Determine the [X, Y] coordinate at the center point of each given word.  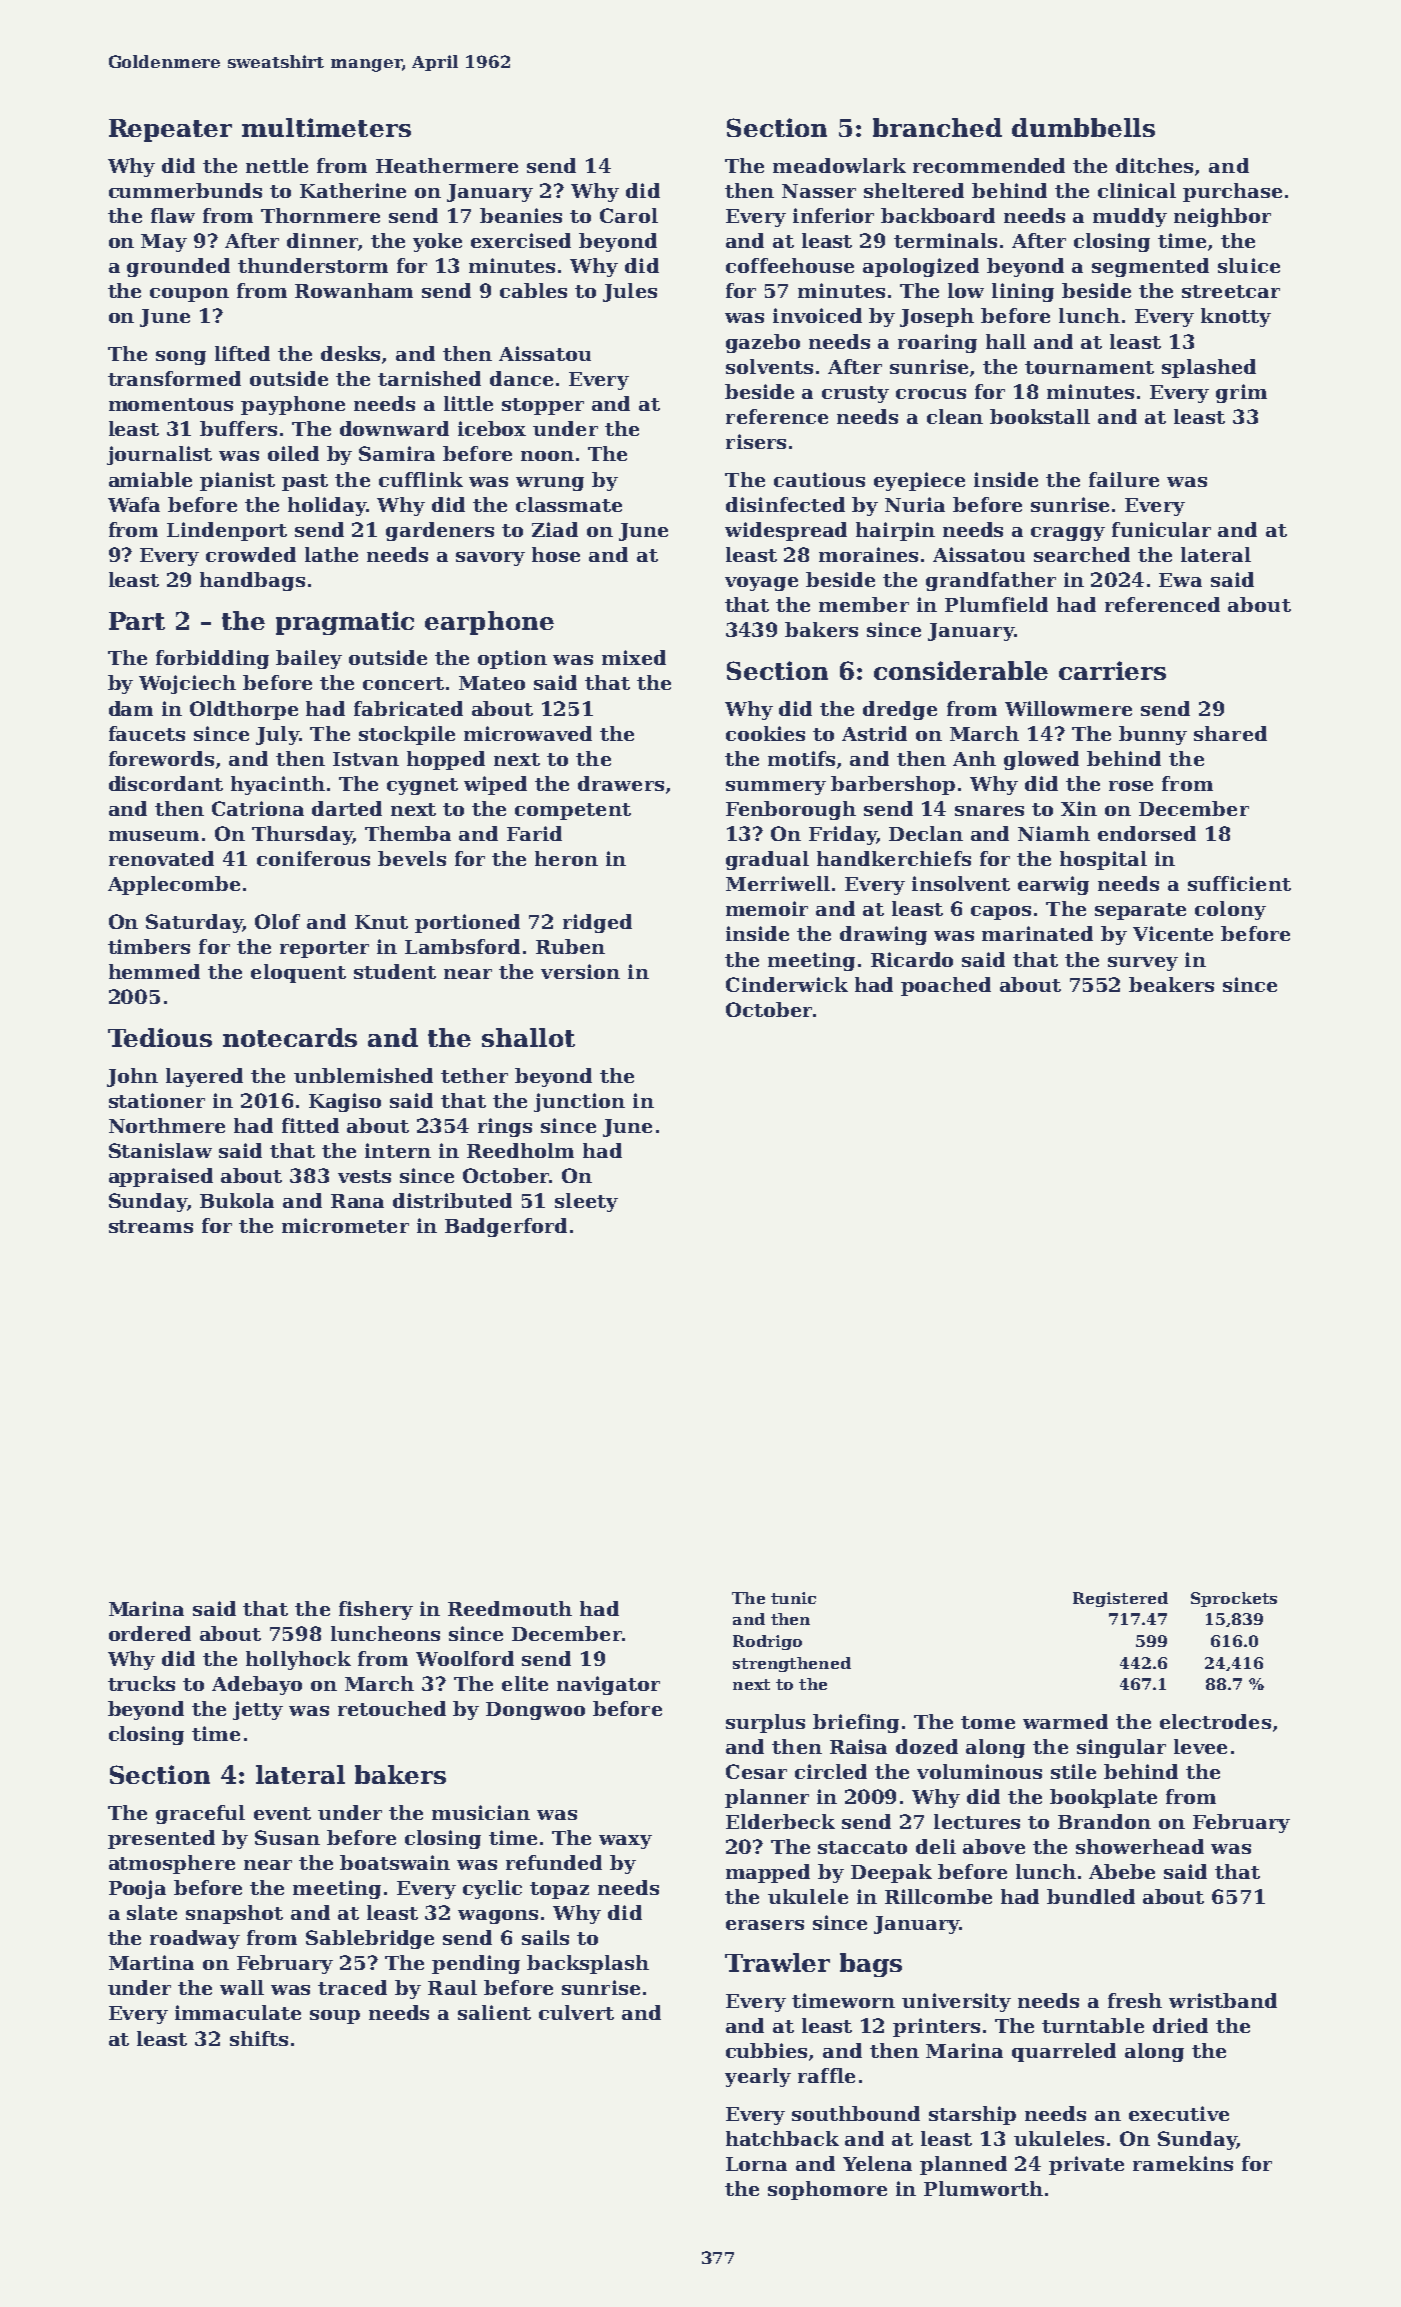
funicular [1161, 529]
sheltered [914, 190]
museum [154, 836]
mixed [634, 657]
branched [937, 127]
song [181, 358]
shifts [259, 2038]
